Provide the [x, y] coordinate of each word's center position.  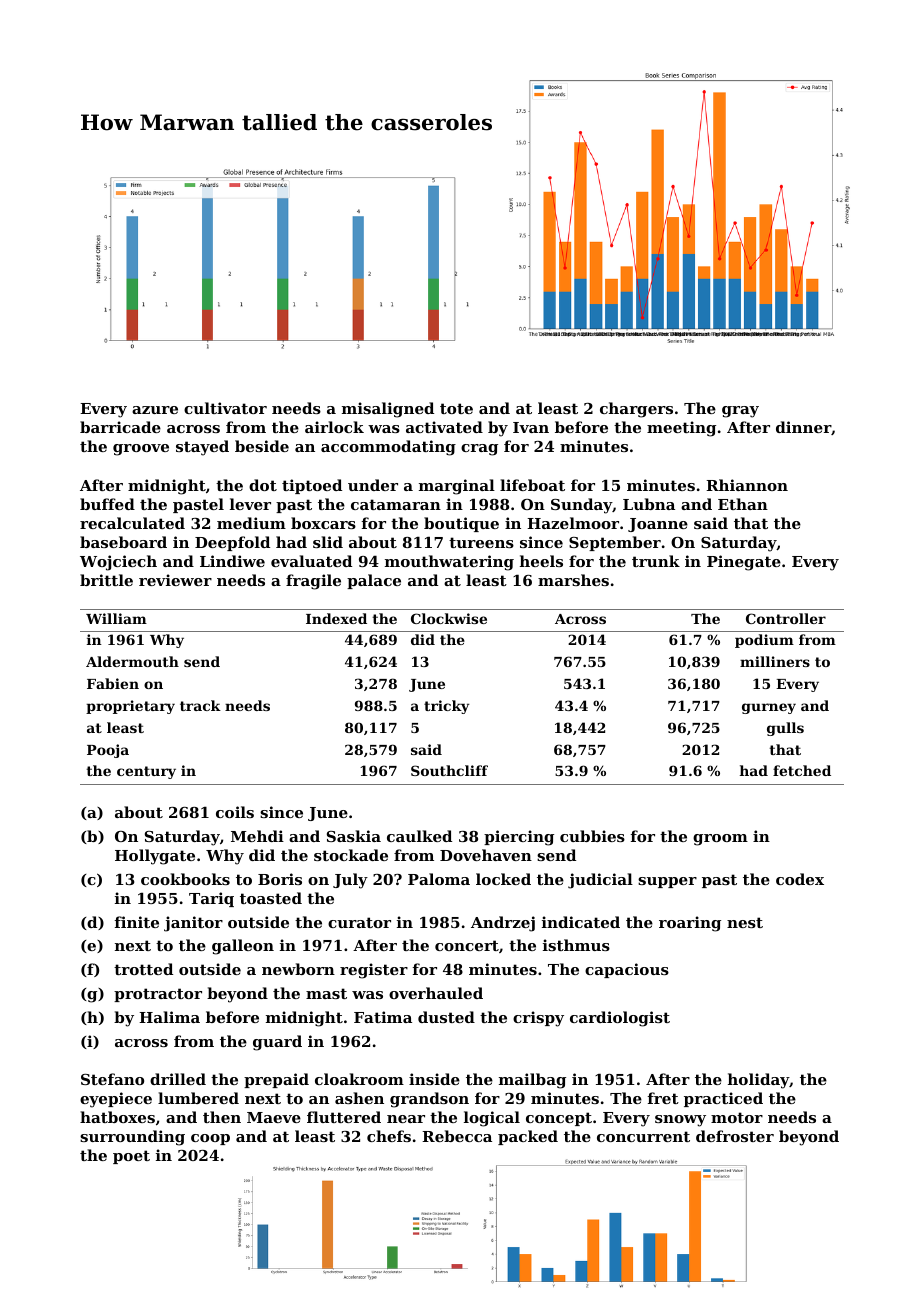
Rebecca [457, 1136]
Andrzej [503, 924]
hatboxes [117, 1117]
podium [764, 641]
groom [720, 840]
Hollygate [155, 857]
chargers [636, 410]
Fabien [113, 683]
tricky [447, 707]
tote [456, 408]
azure [155, 410]
